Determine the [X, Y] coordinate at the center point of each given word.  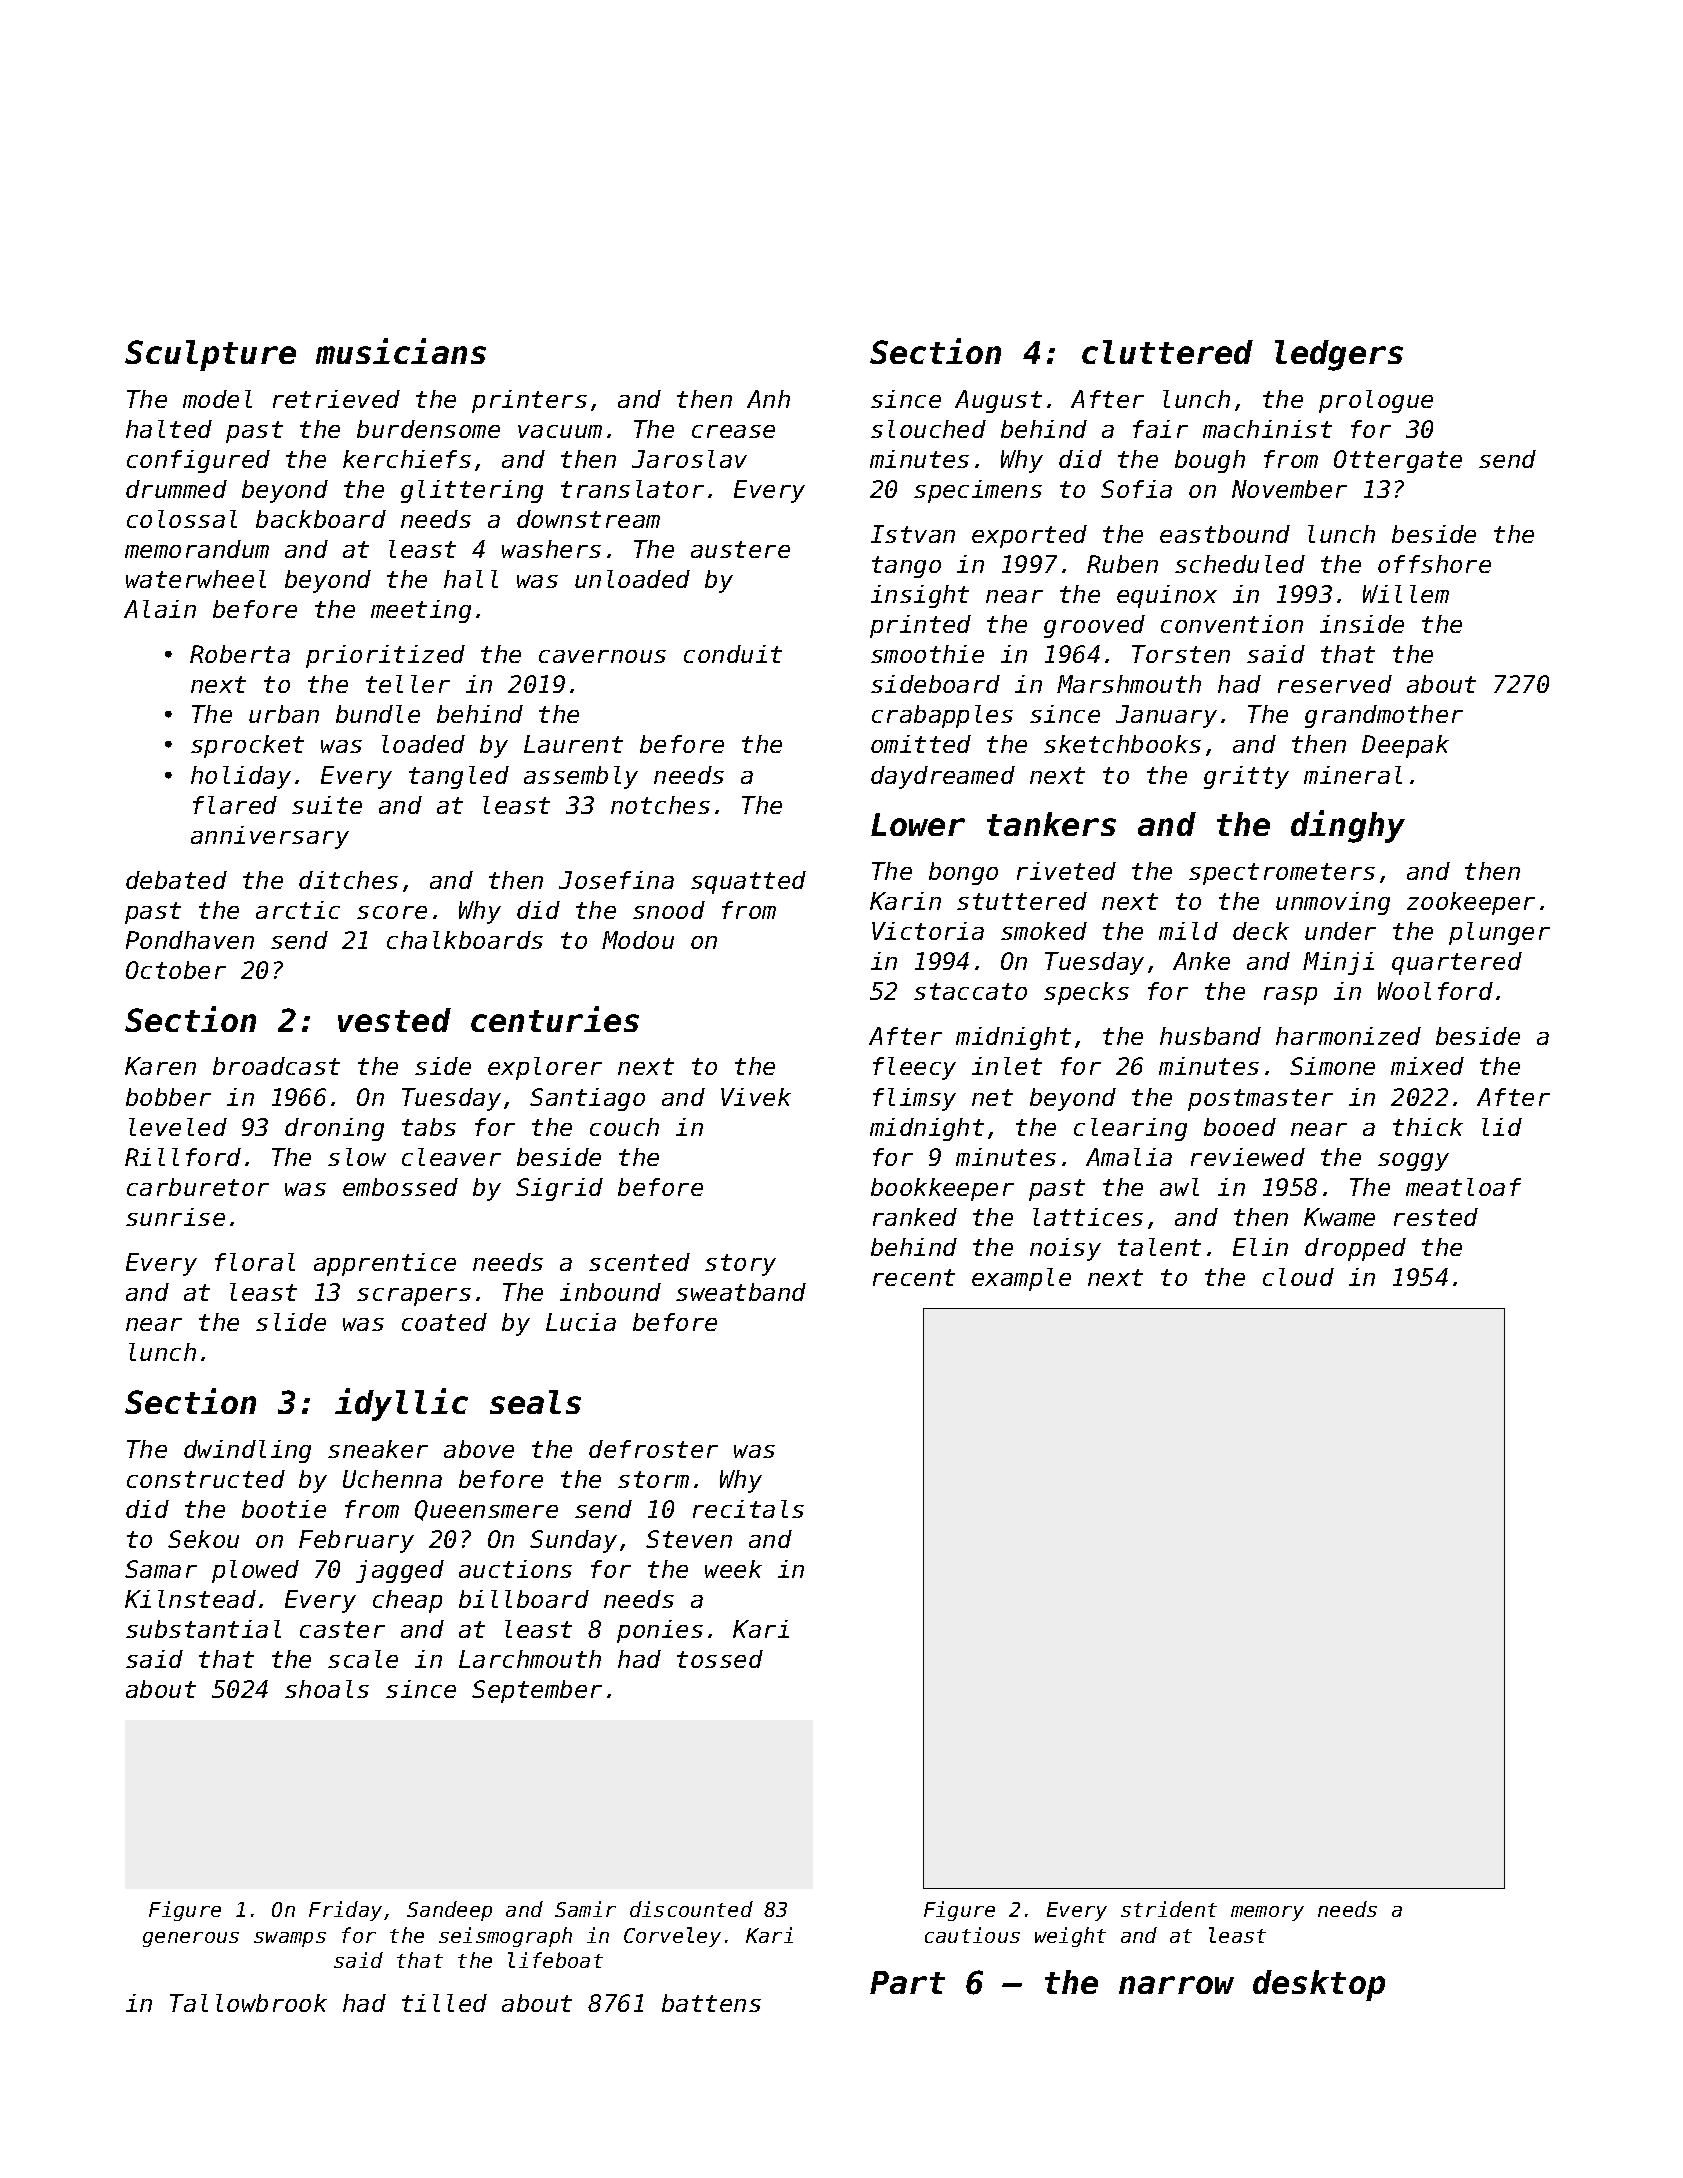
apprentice [385, 1264]
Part [907, 1982]
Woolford [1435, 991]
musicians [401, 351]
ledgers [1339, 355]
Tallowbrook [248, 2003]
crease [733, 431]
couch [624, 1127]
